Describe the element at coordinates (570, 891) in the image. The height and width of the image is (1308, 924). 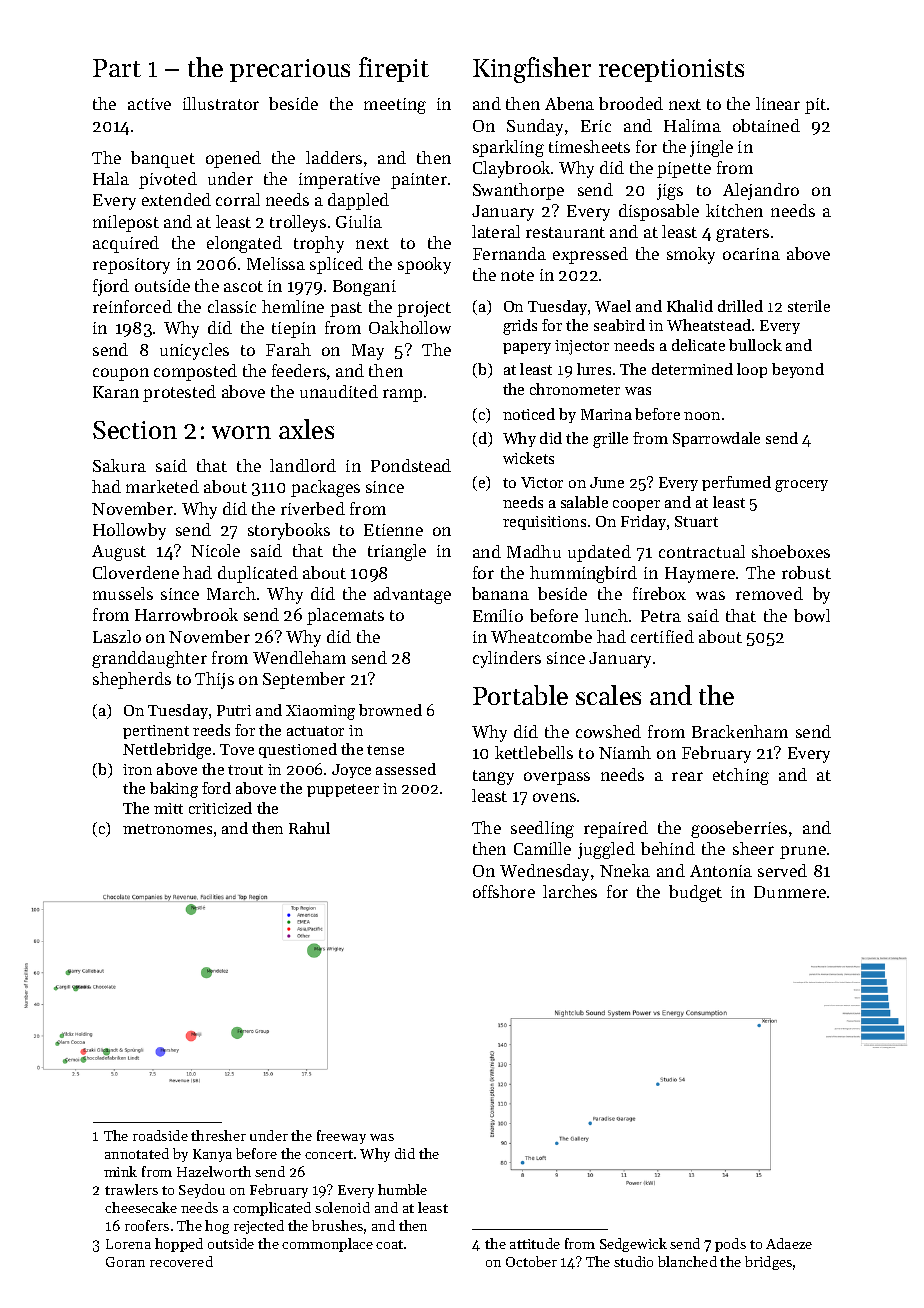
I see `larches` at that location.
